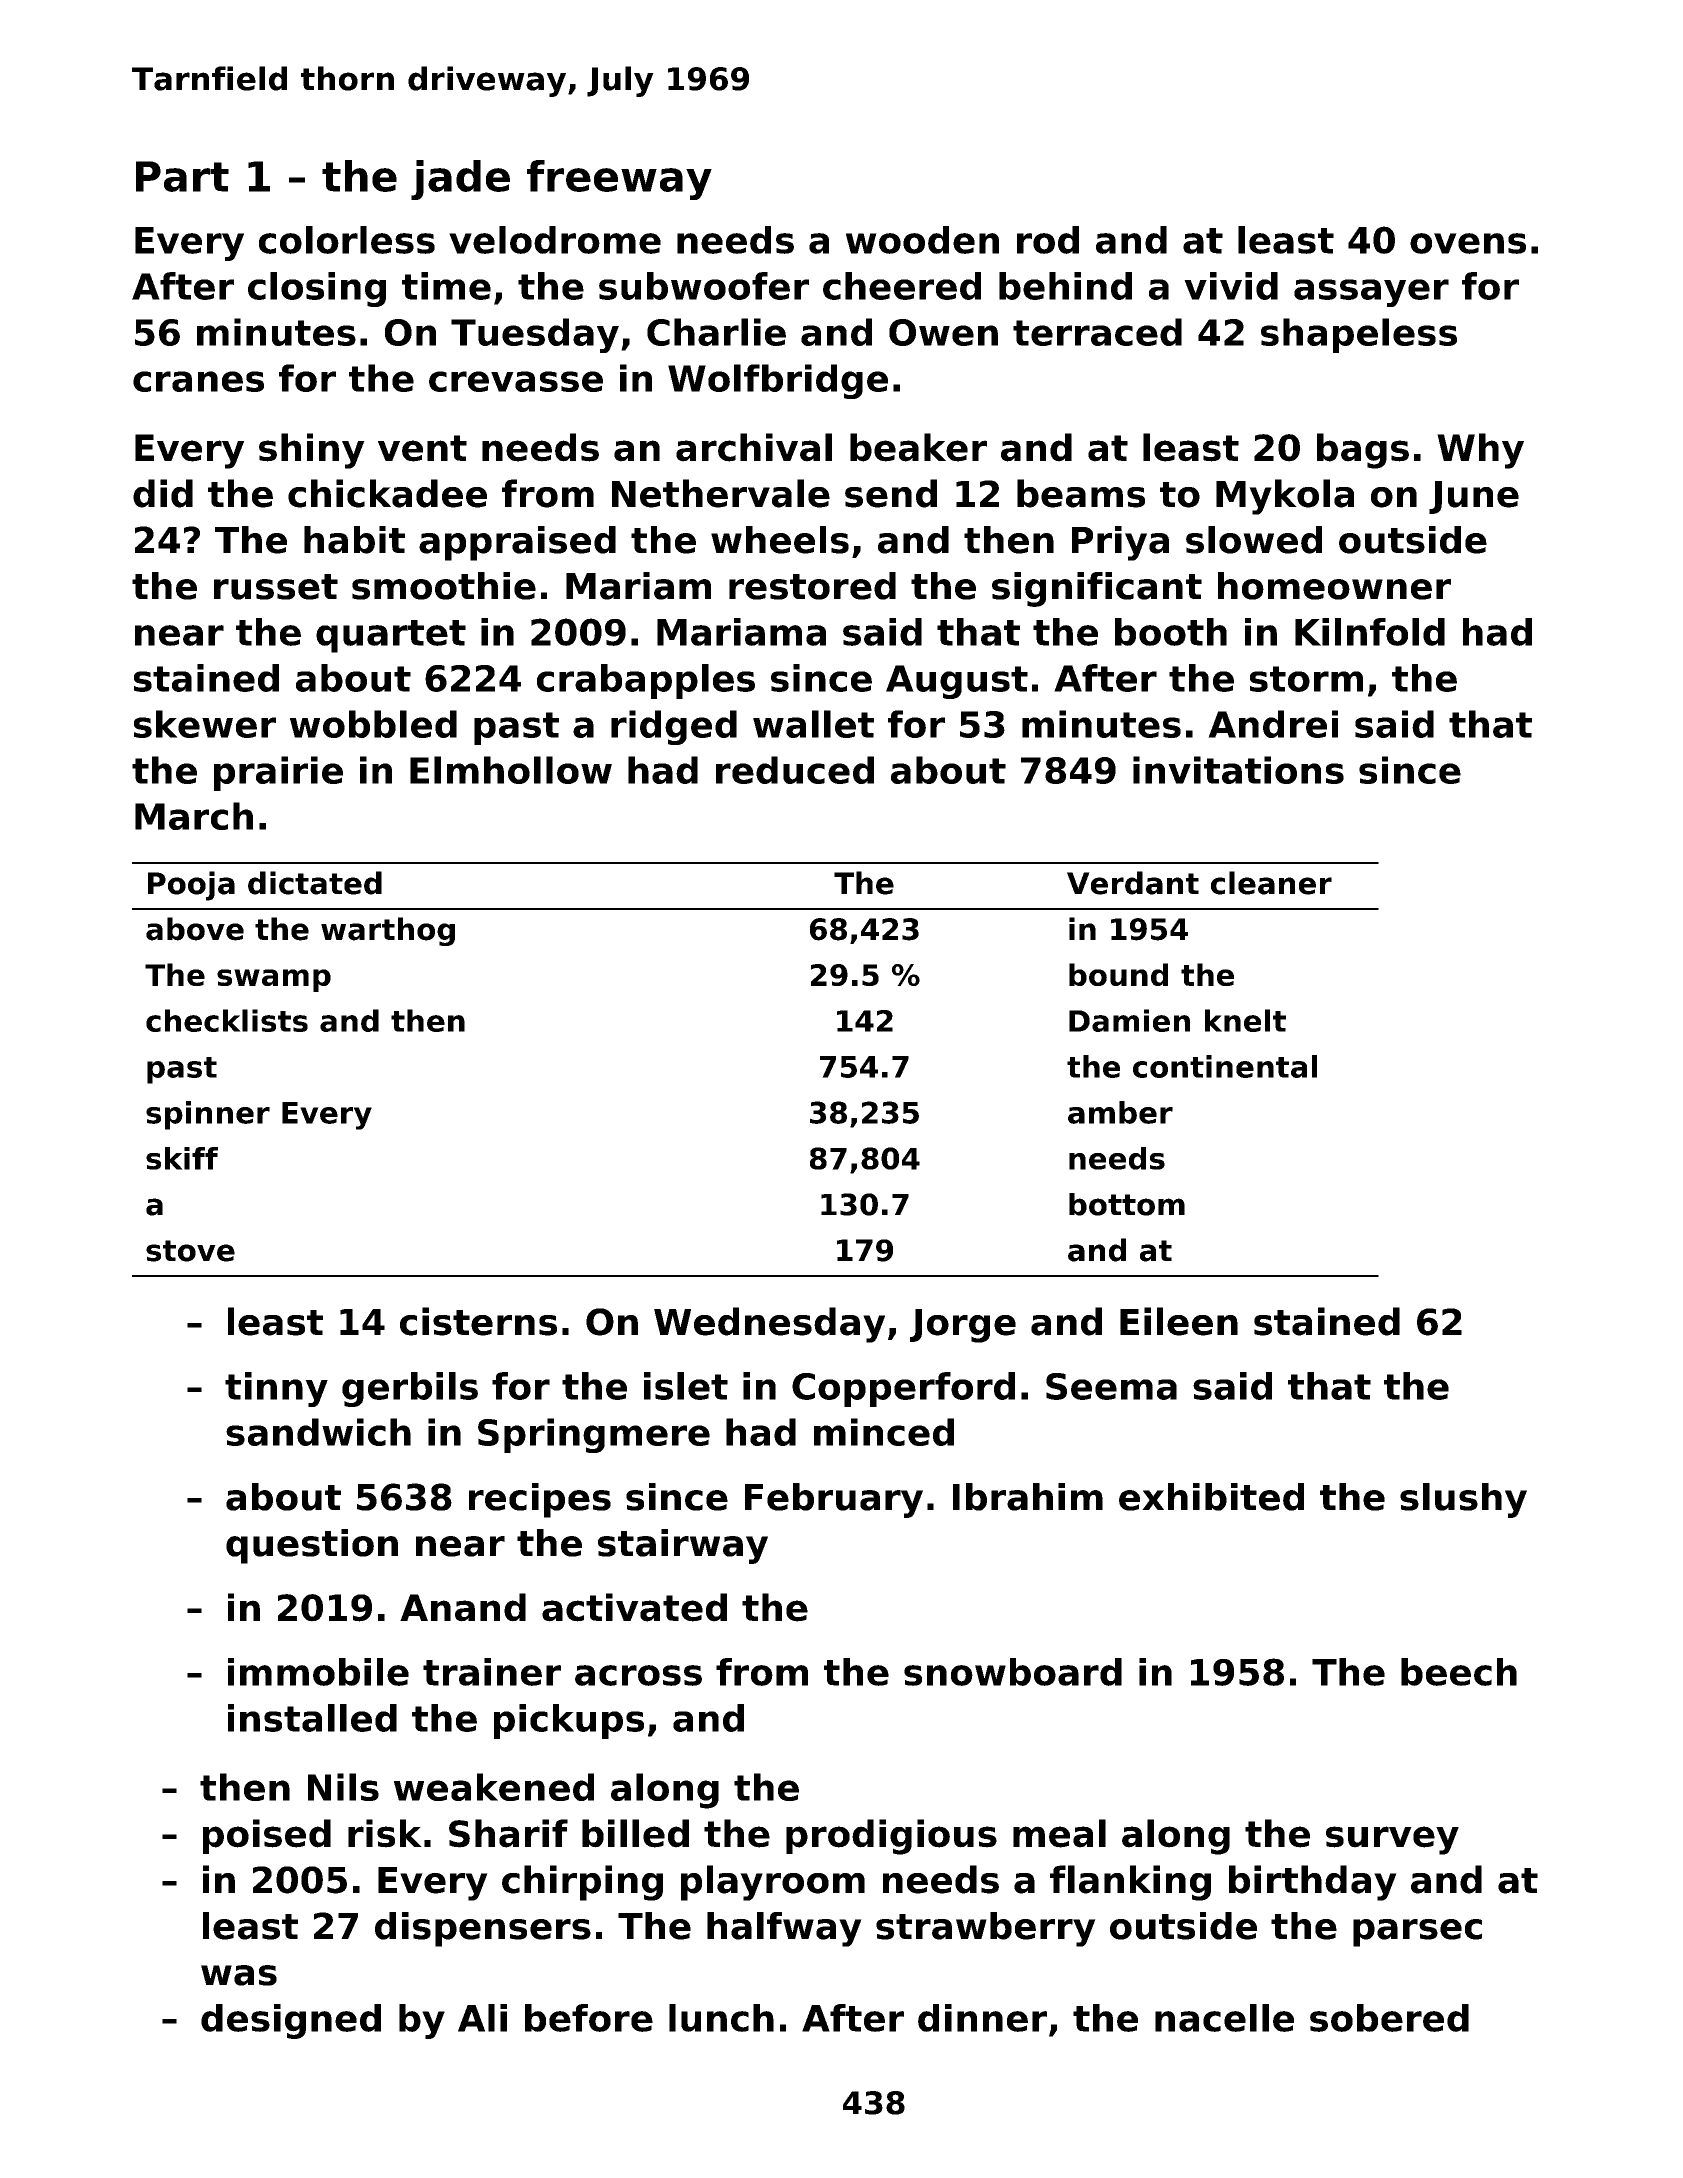  Describe the element at coordinates (1225, 1066) in the screenshot. I see `continental` at that location.
